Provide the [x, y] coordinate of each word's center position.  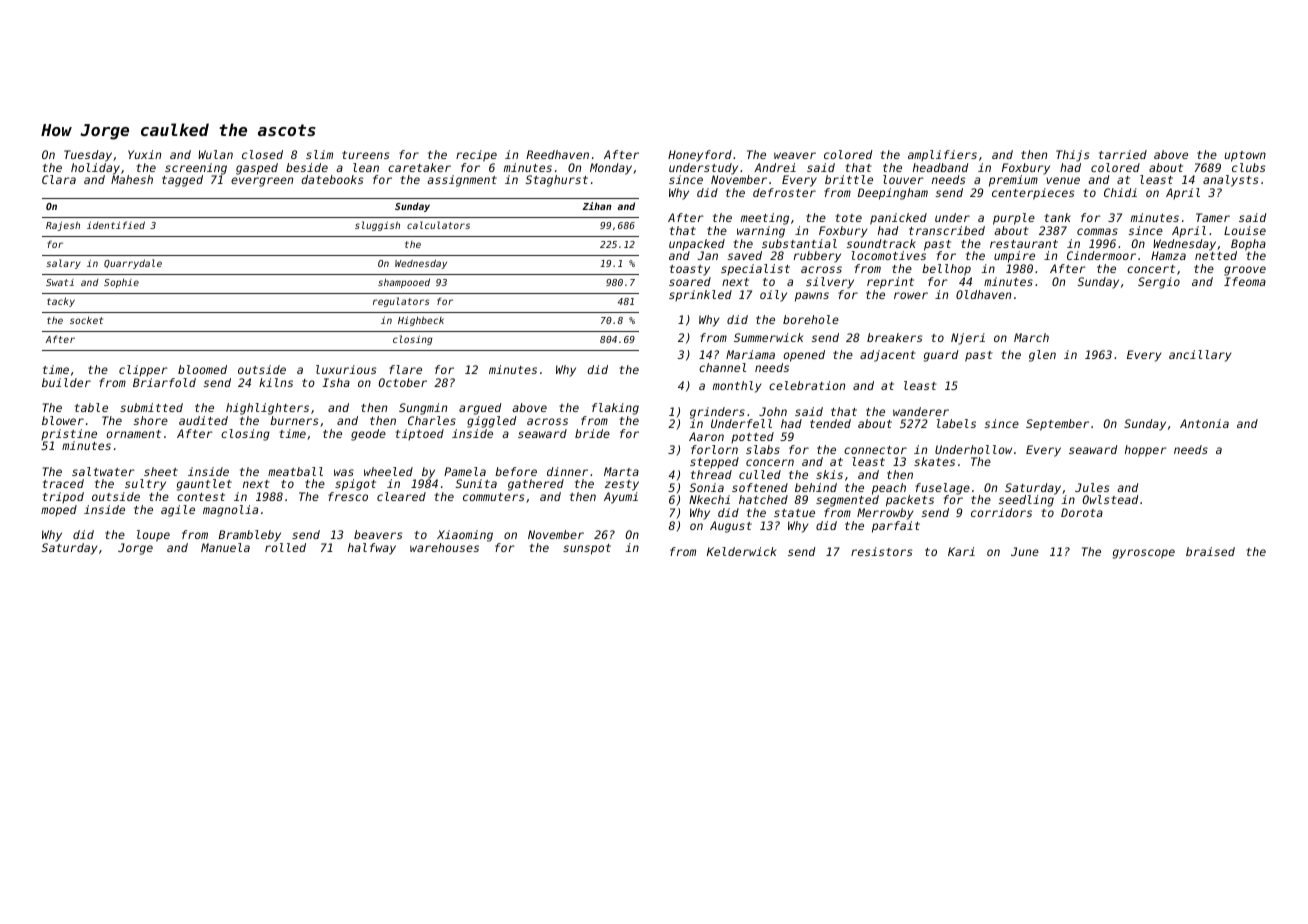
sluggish [377, 226]
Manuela [225, 547]
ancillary [1200, 356]
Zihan [596, 206]
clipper [143, 370]
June [1025, 551]
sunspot [587, 549]
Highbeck [421, 321]
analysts [1230, 181]
